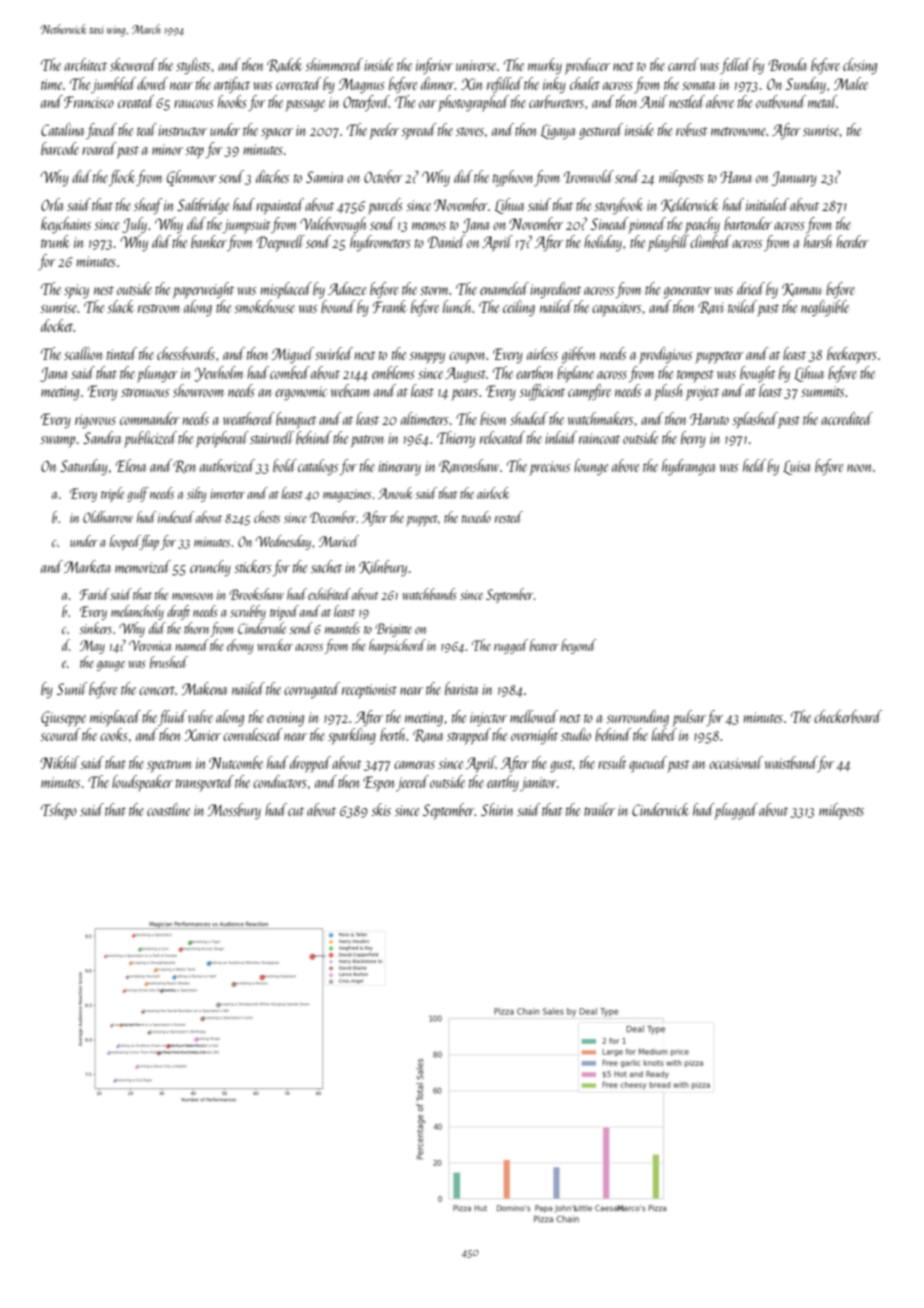  Describe the element at coordinates (95, 421) in the document. I see `rigorous` at that location.
